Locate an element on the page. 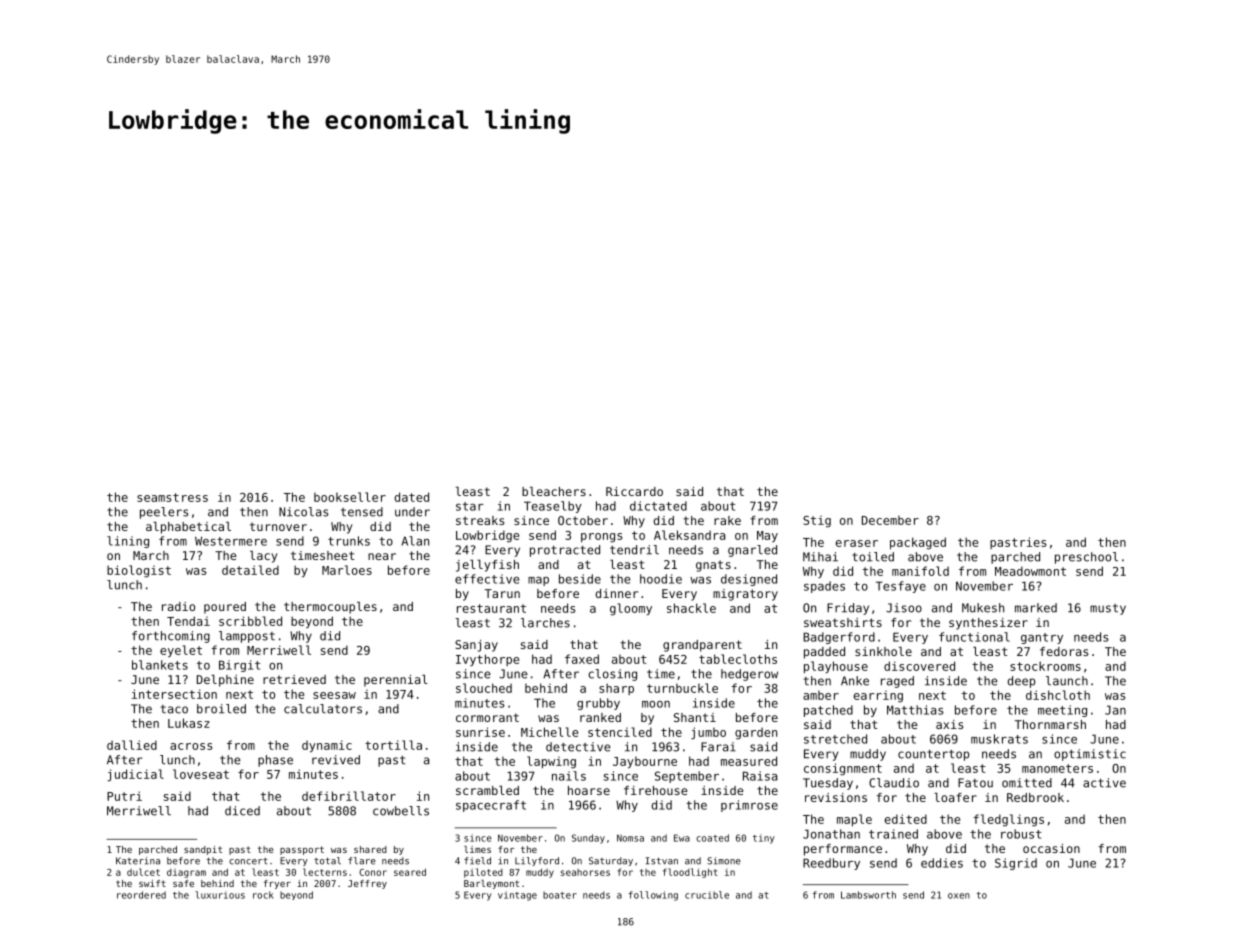 This page has width=1233, height=952. loafer is located at coordinates (955, 797).
